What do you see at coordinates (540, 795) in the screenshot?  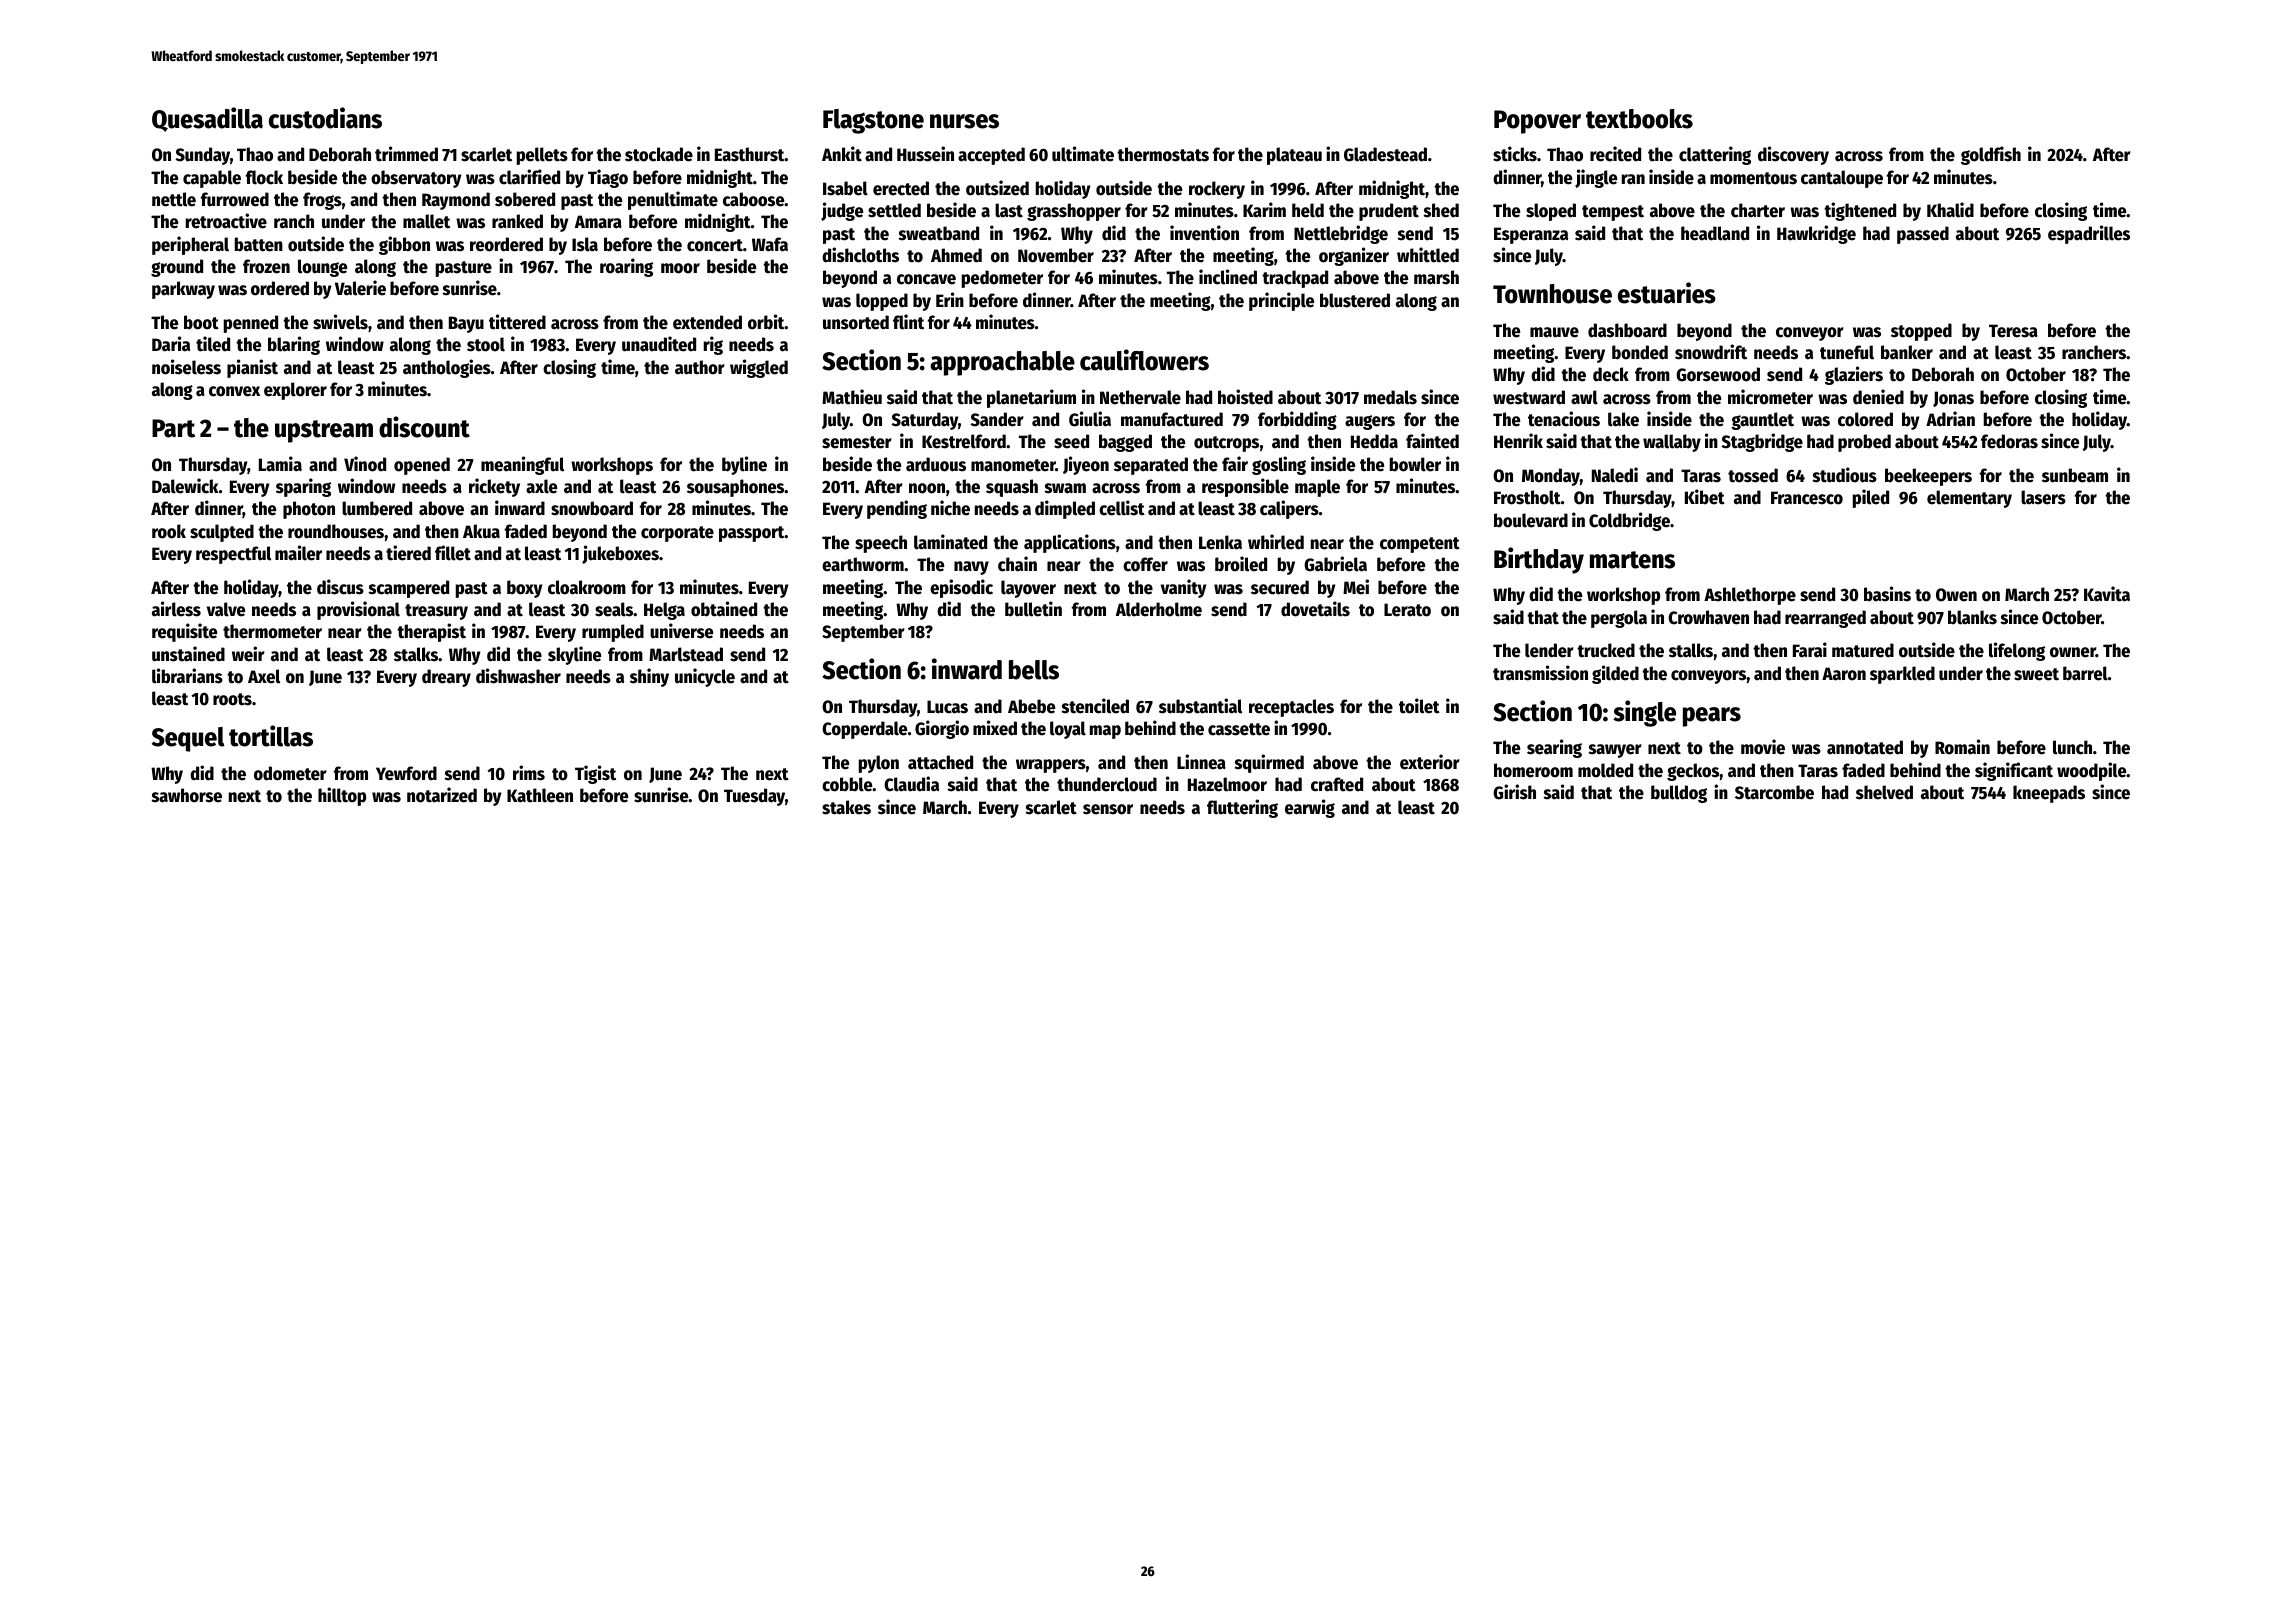 I see `Kathleen` at bounding box center [540, 795].
